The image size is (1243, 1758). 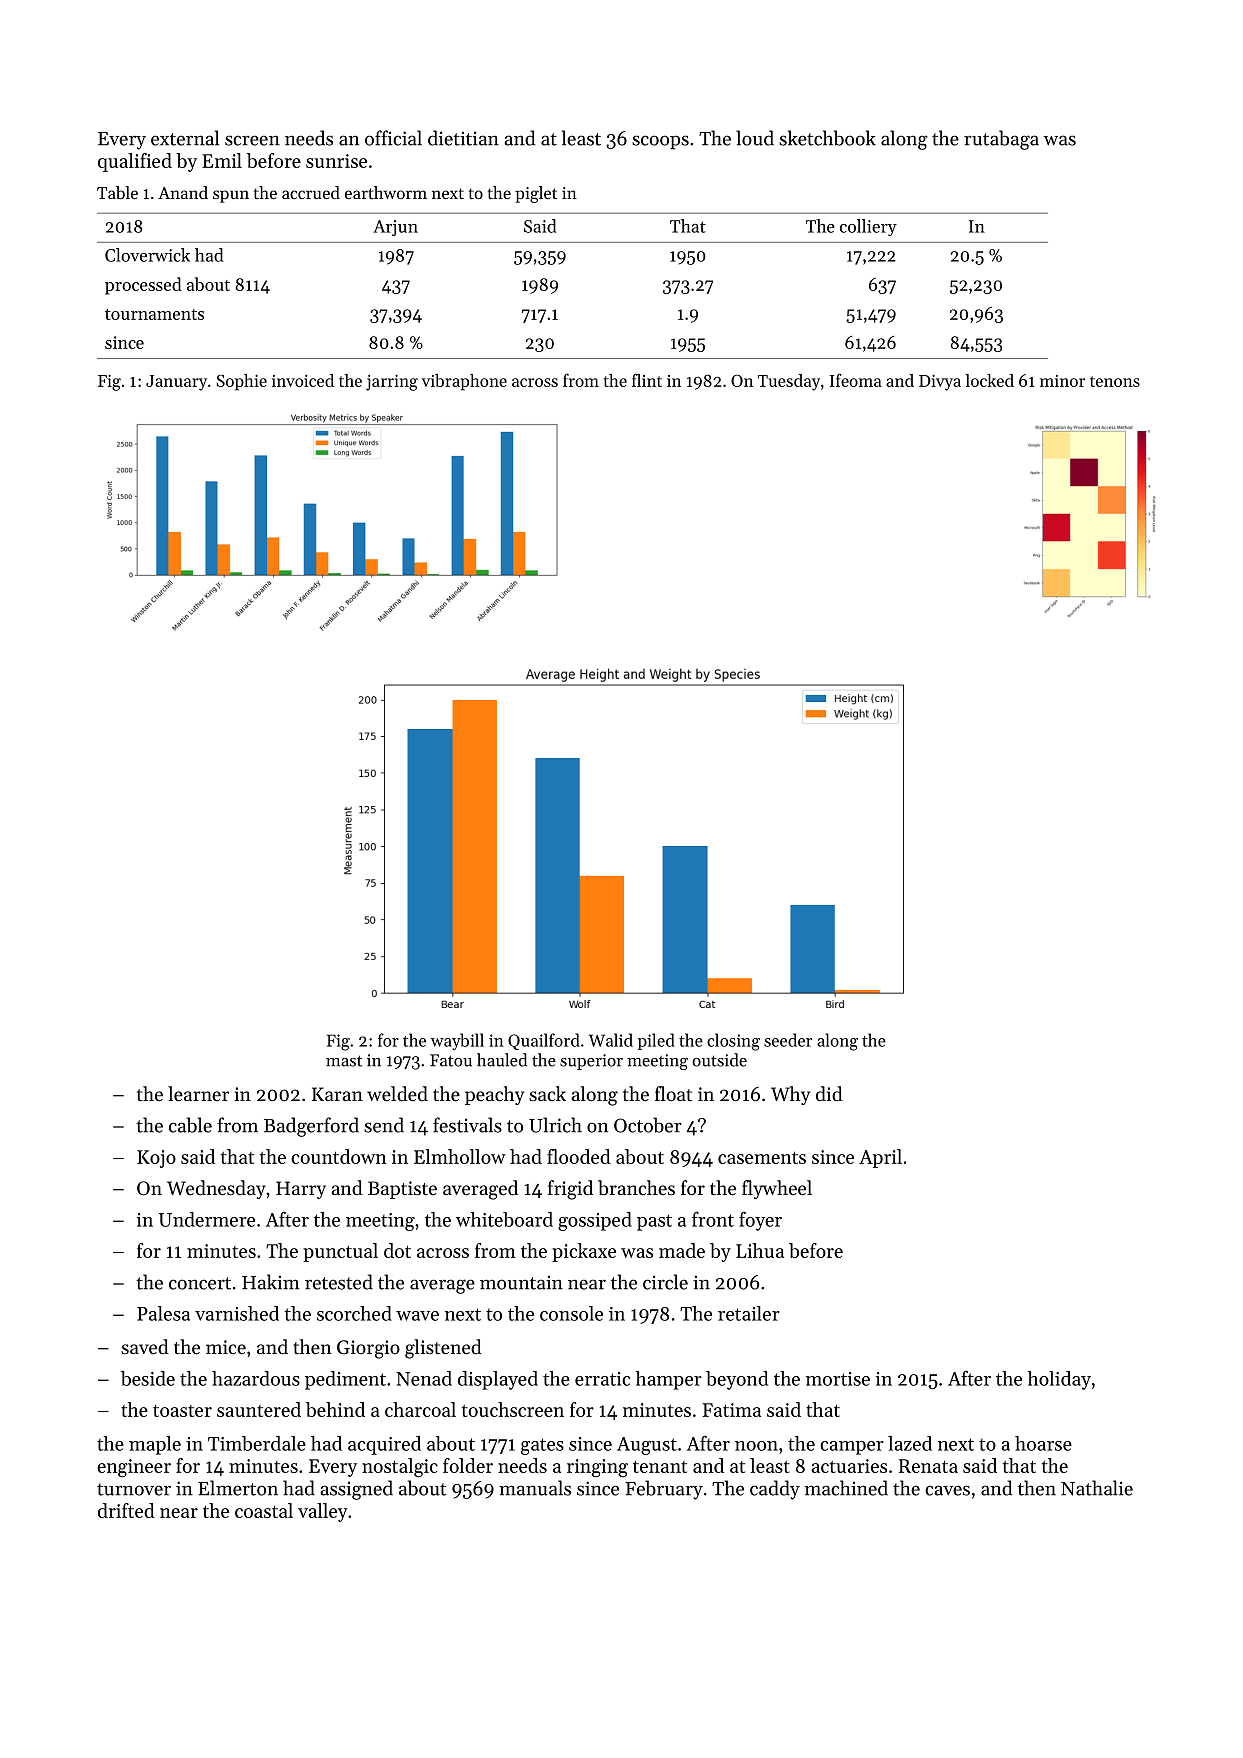 I want to click on seeder, so click(x=788, y=1040).
